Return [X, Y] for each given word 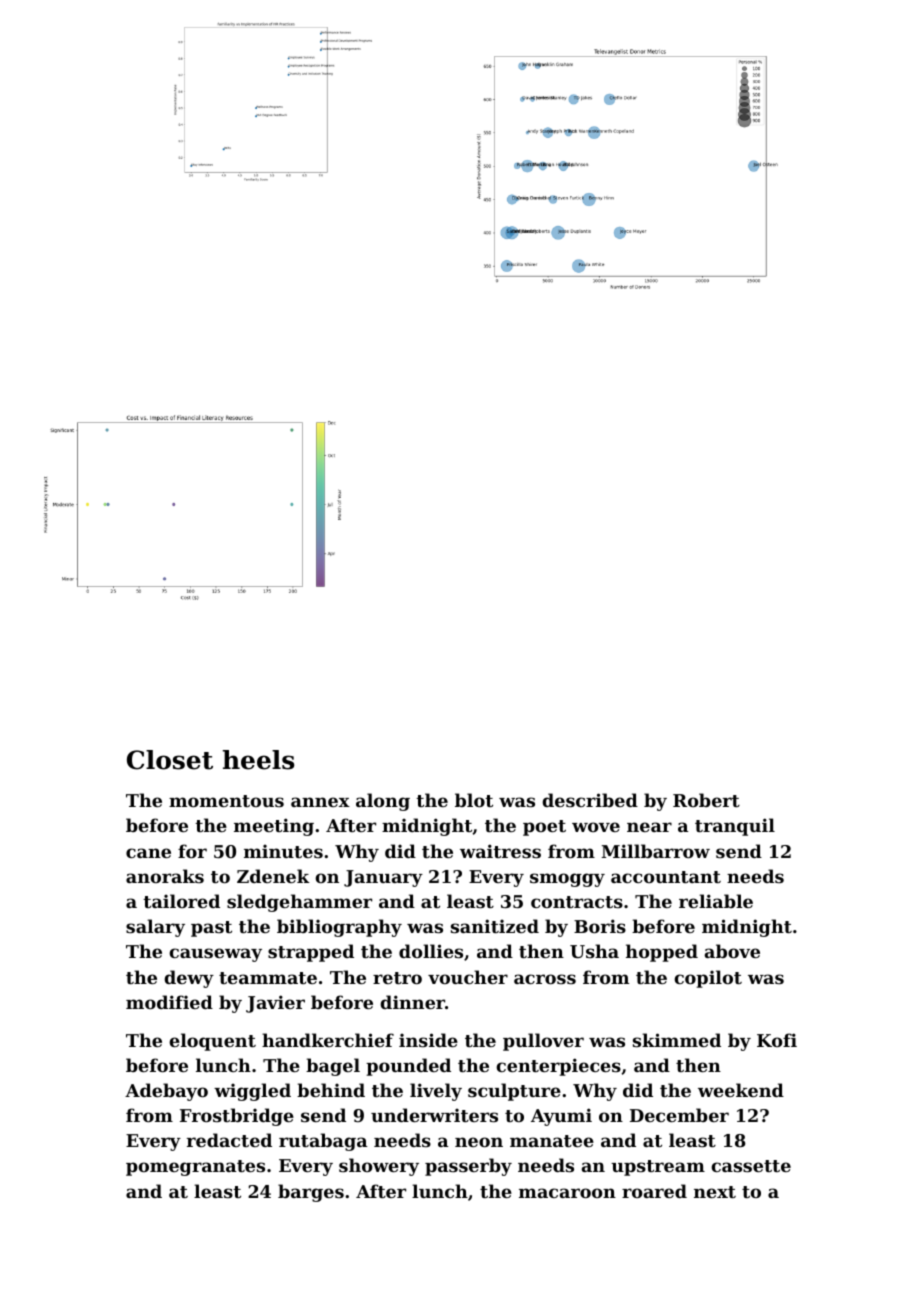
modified [169, 1002]
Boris [600, 926]
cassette [751, 1166]
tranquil [735, 827]
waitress [500, 851]
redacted [229, 1140]
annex [320, 802]
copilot [708, 979]
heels [258, 760]
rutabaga [323, 1142]
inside [428, 1040]
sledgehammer [299, 903]
